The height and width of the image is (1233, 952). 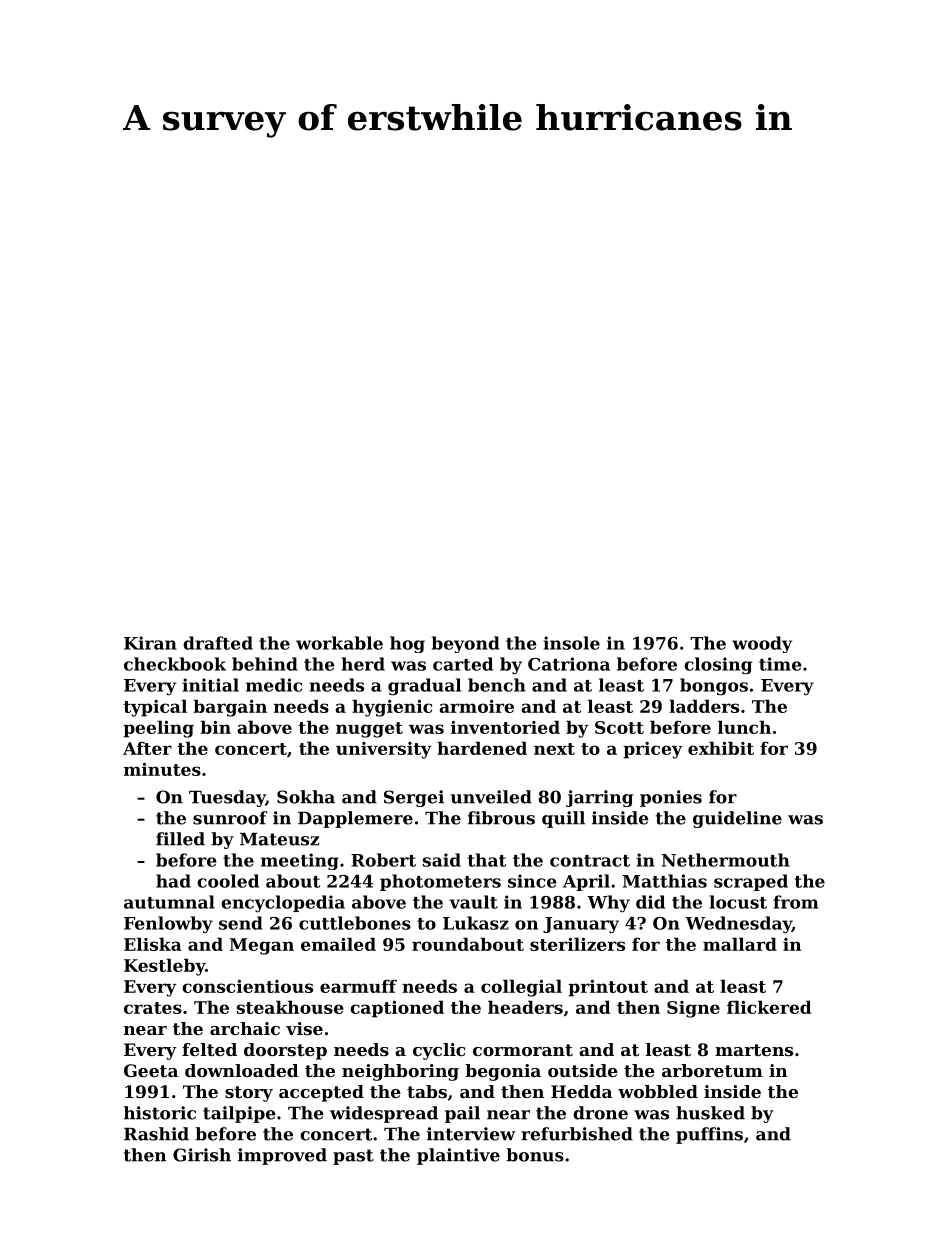 What do you see at coordinates (458, 1156) in the image?
I see `plaintive` at bounding box center [458, 1156].
